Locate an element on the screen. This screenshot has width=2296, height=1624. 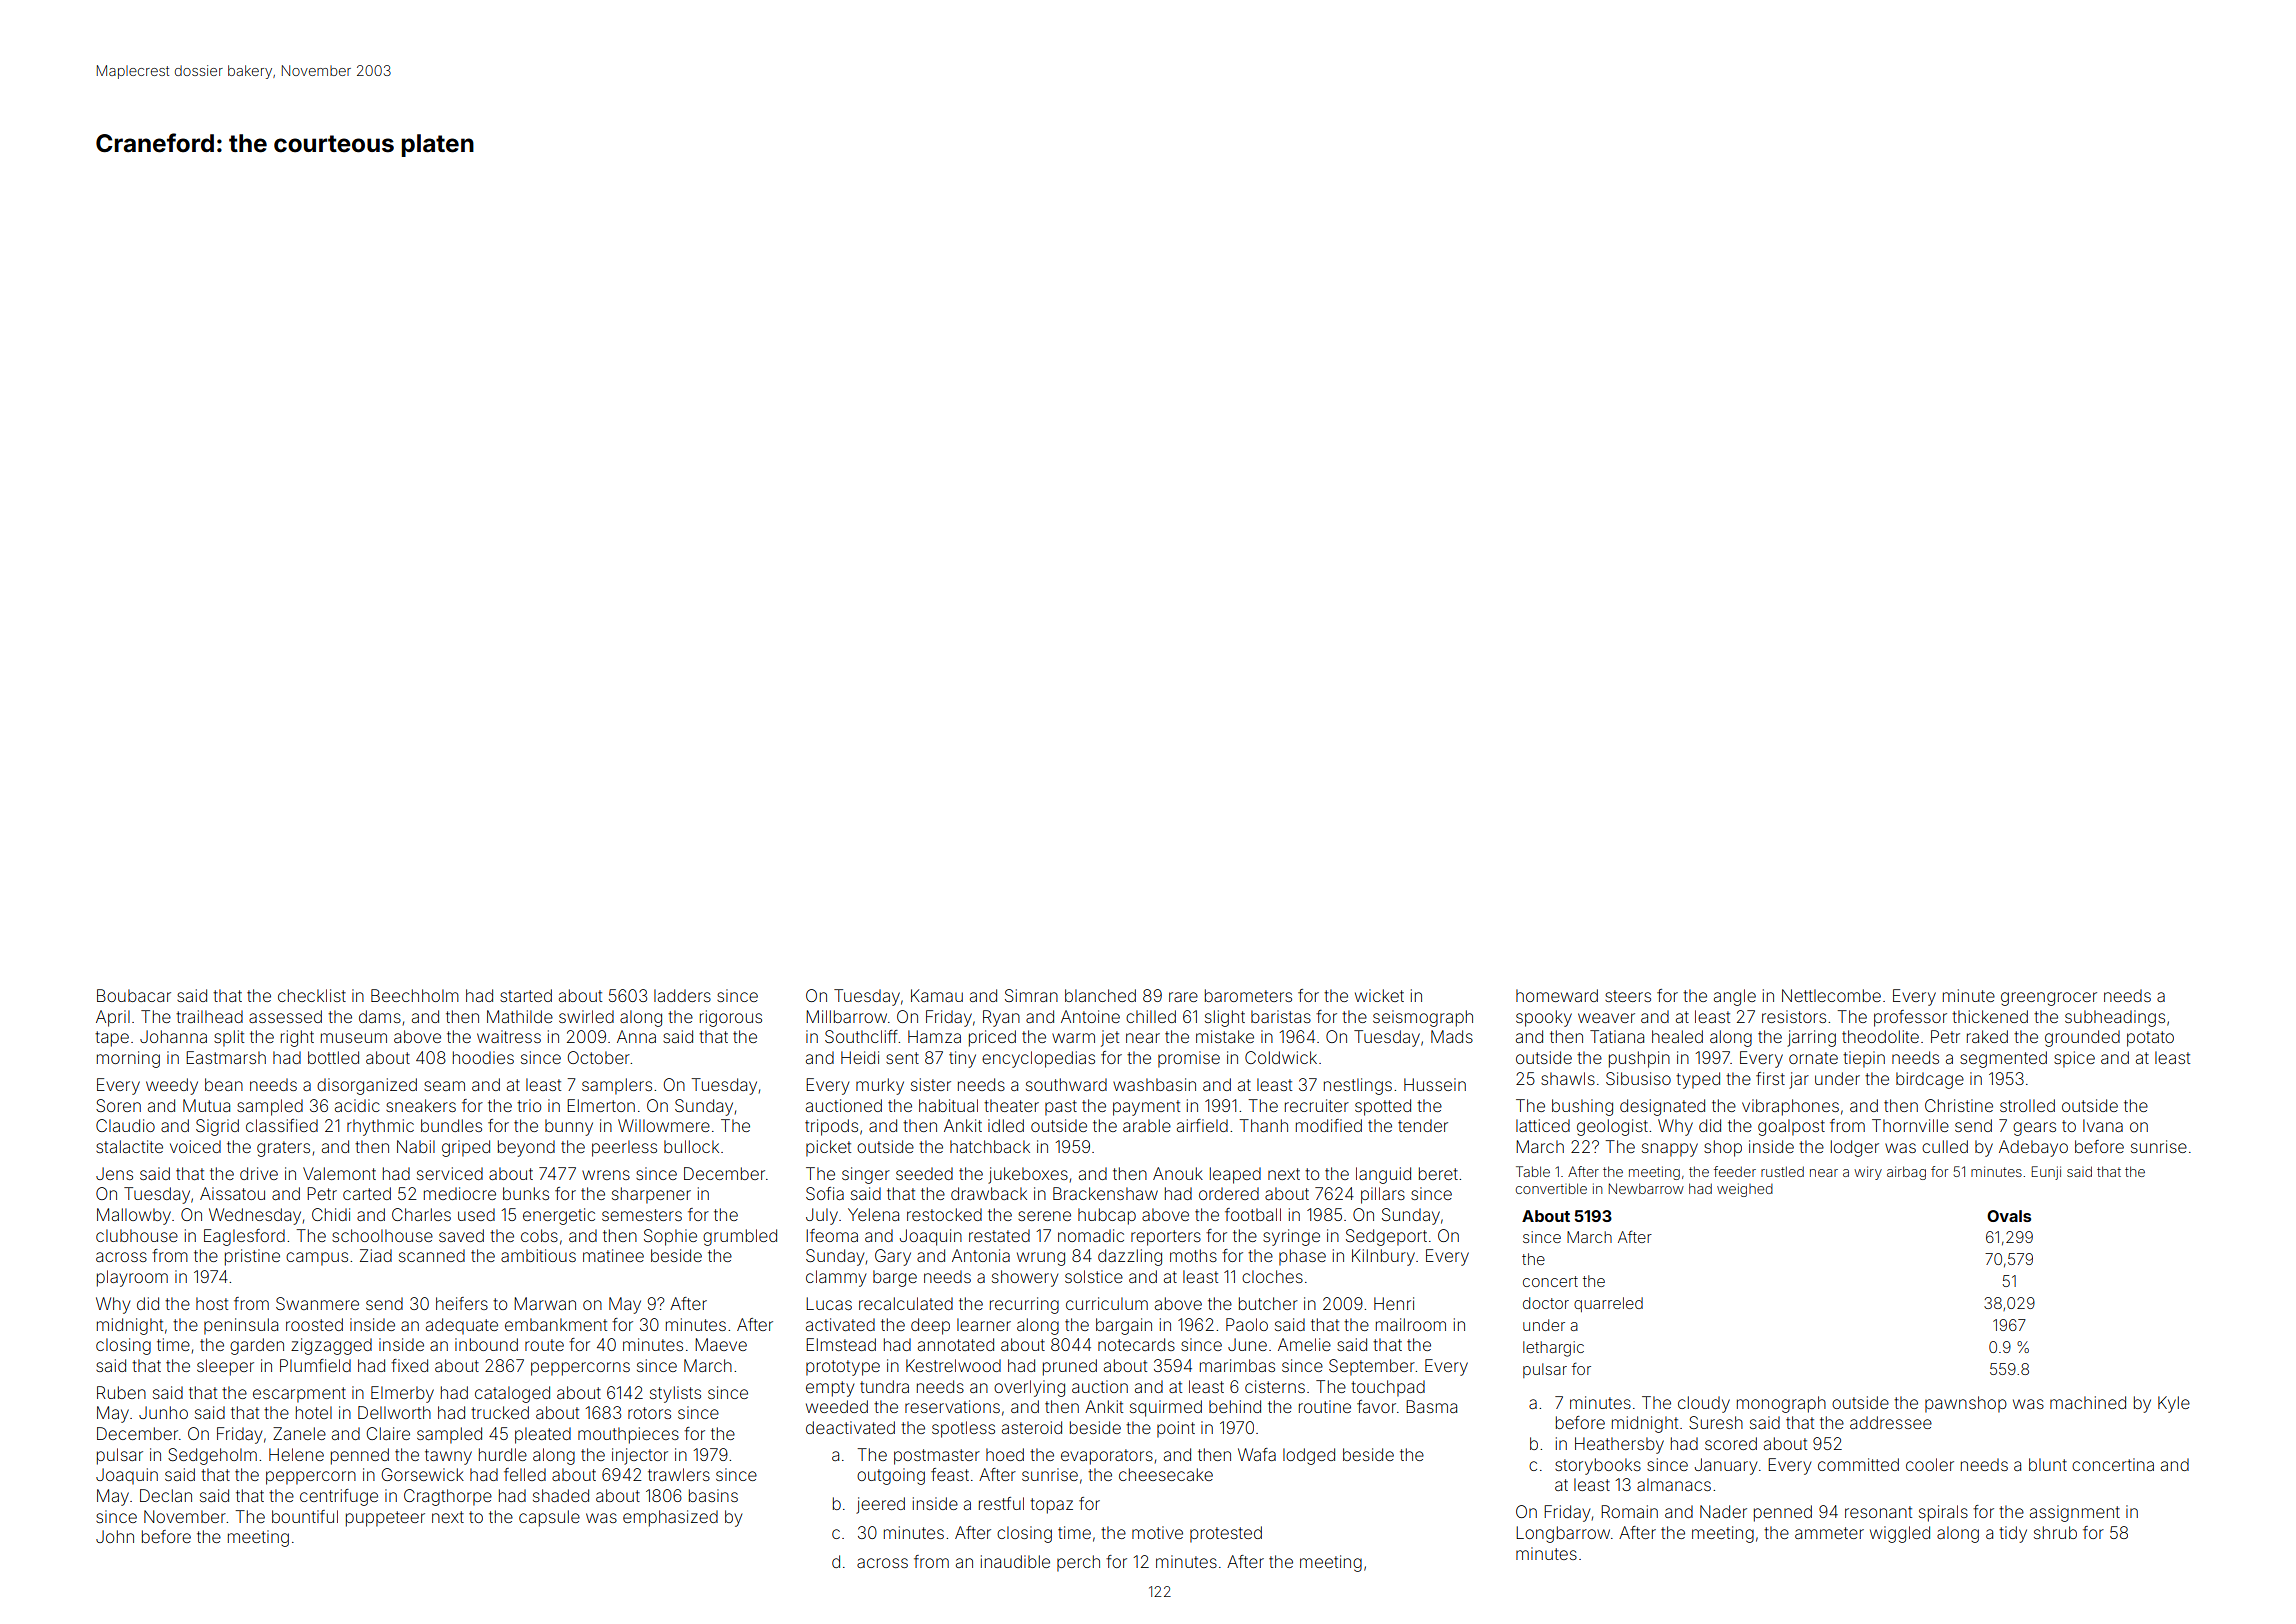
potato is located at coordinates (2150, 1039).
